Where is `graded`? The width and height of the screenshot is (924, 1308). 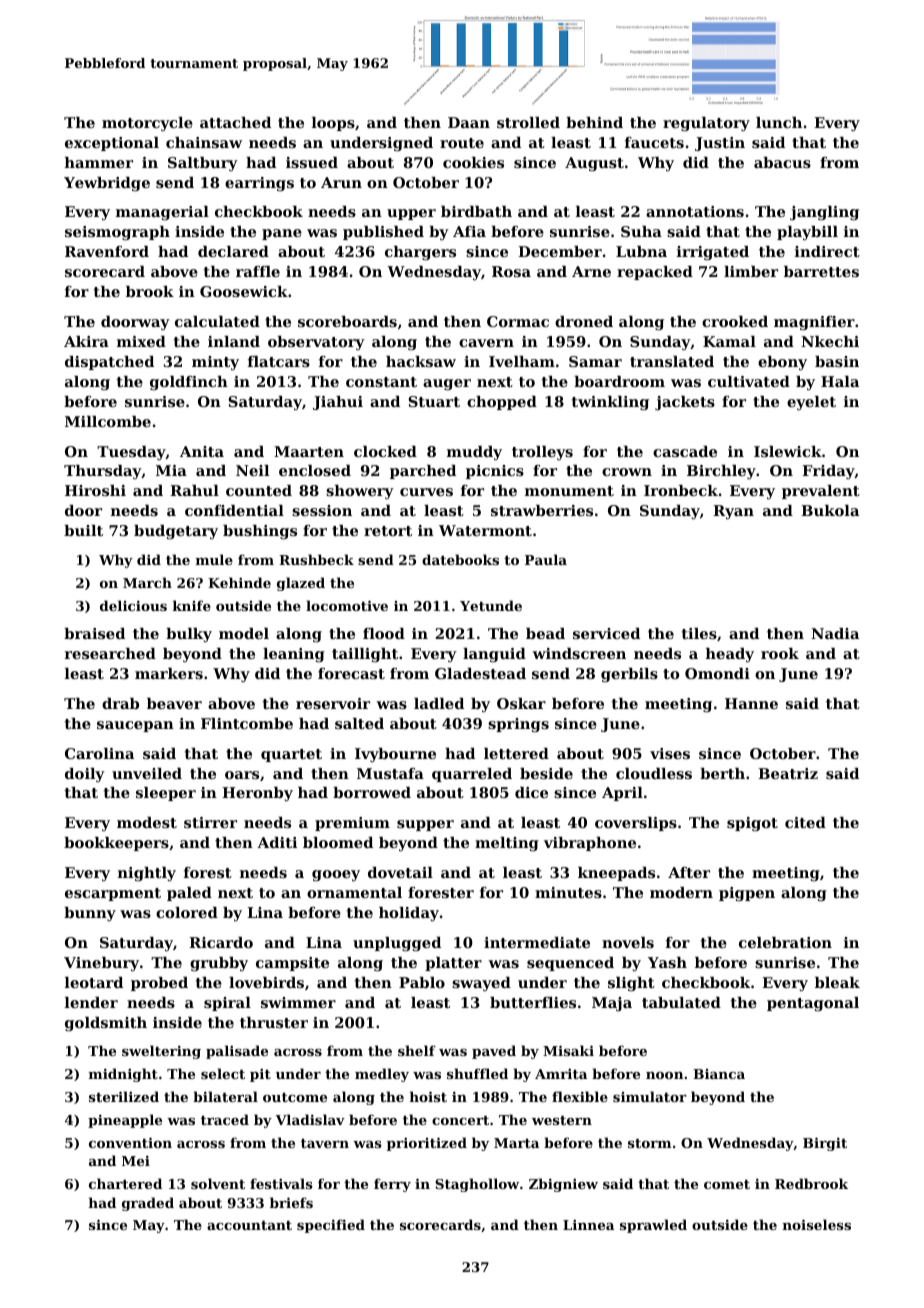 graded is located at coordinates (148, 1204).
